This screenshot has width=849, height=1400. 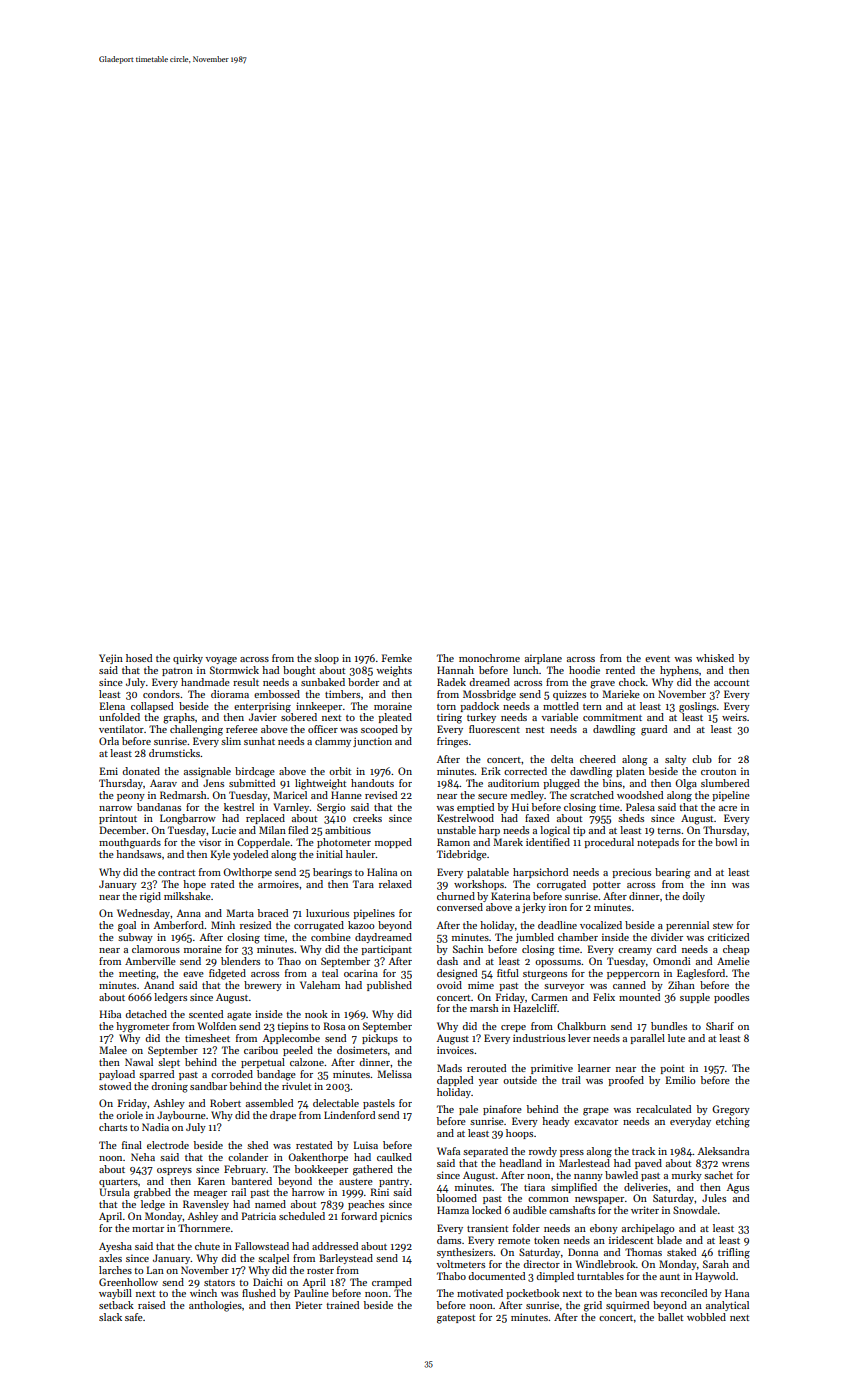 I want to click on safe, so click(x=134, y=1317).
